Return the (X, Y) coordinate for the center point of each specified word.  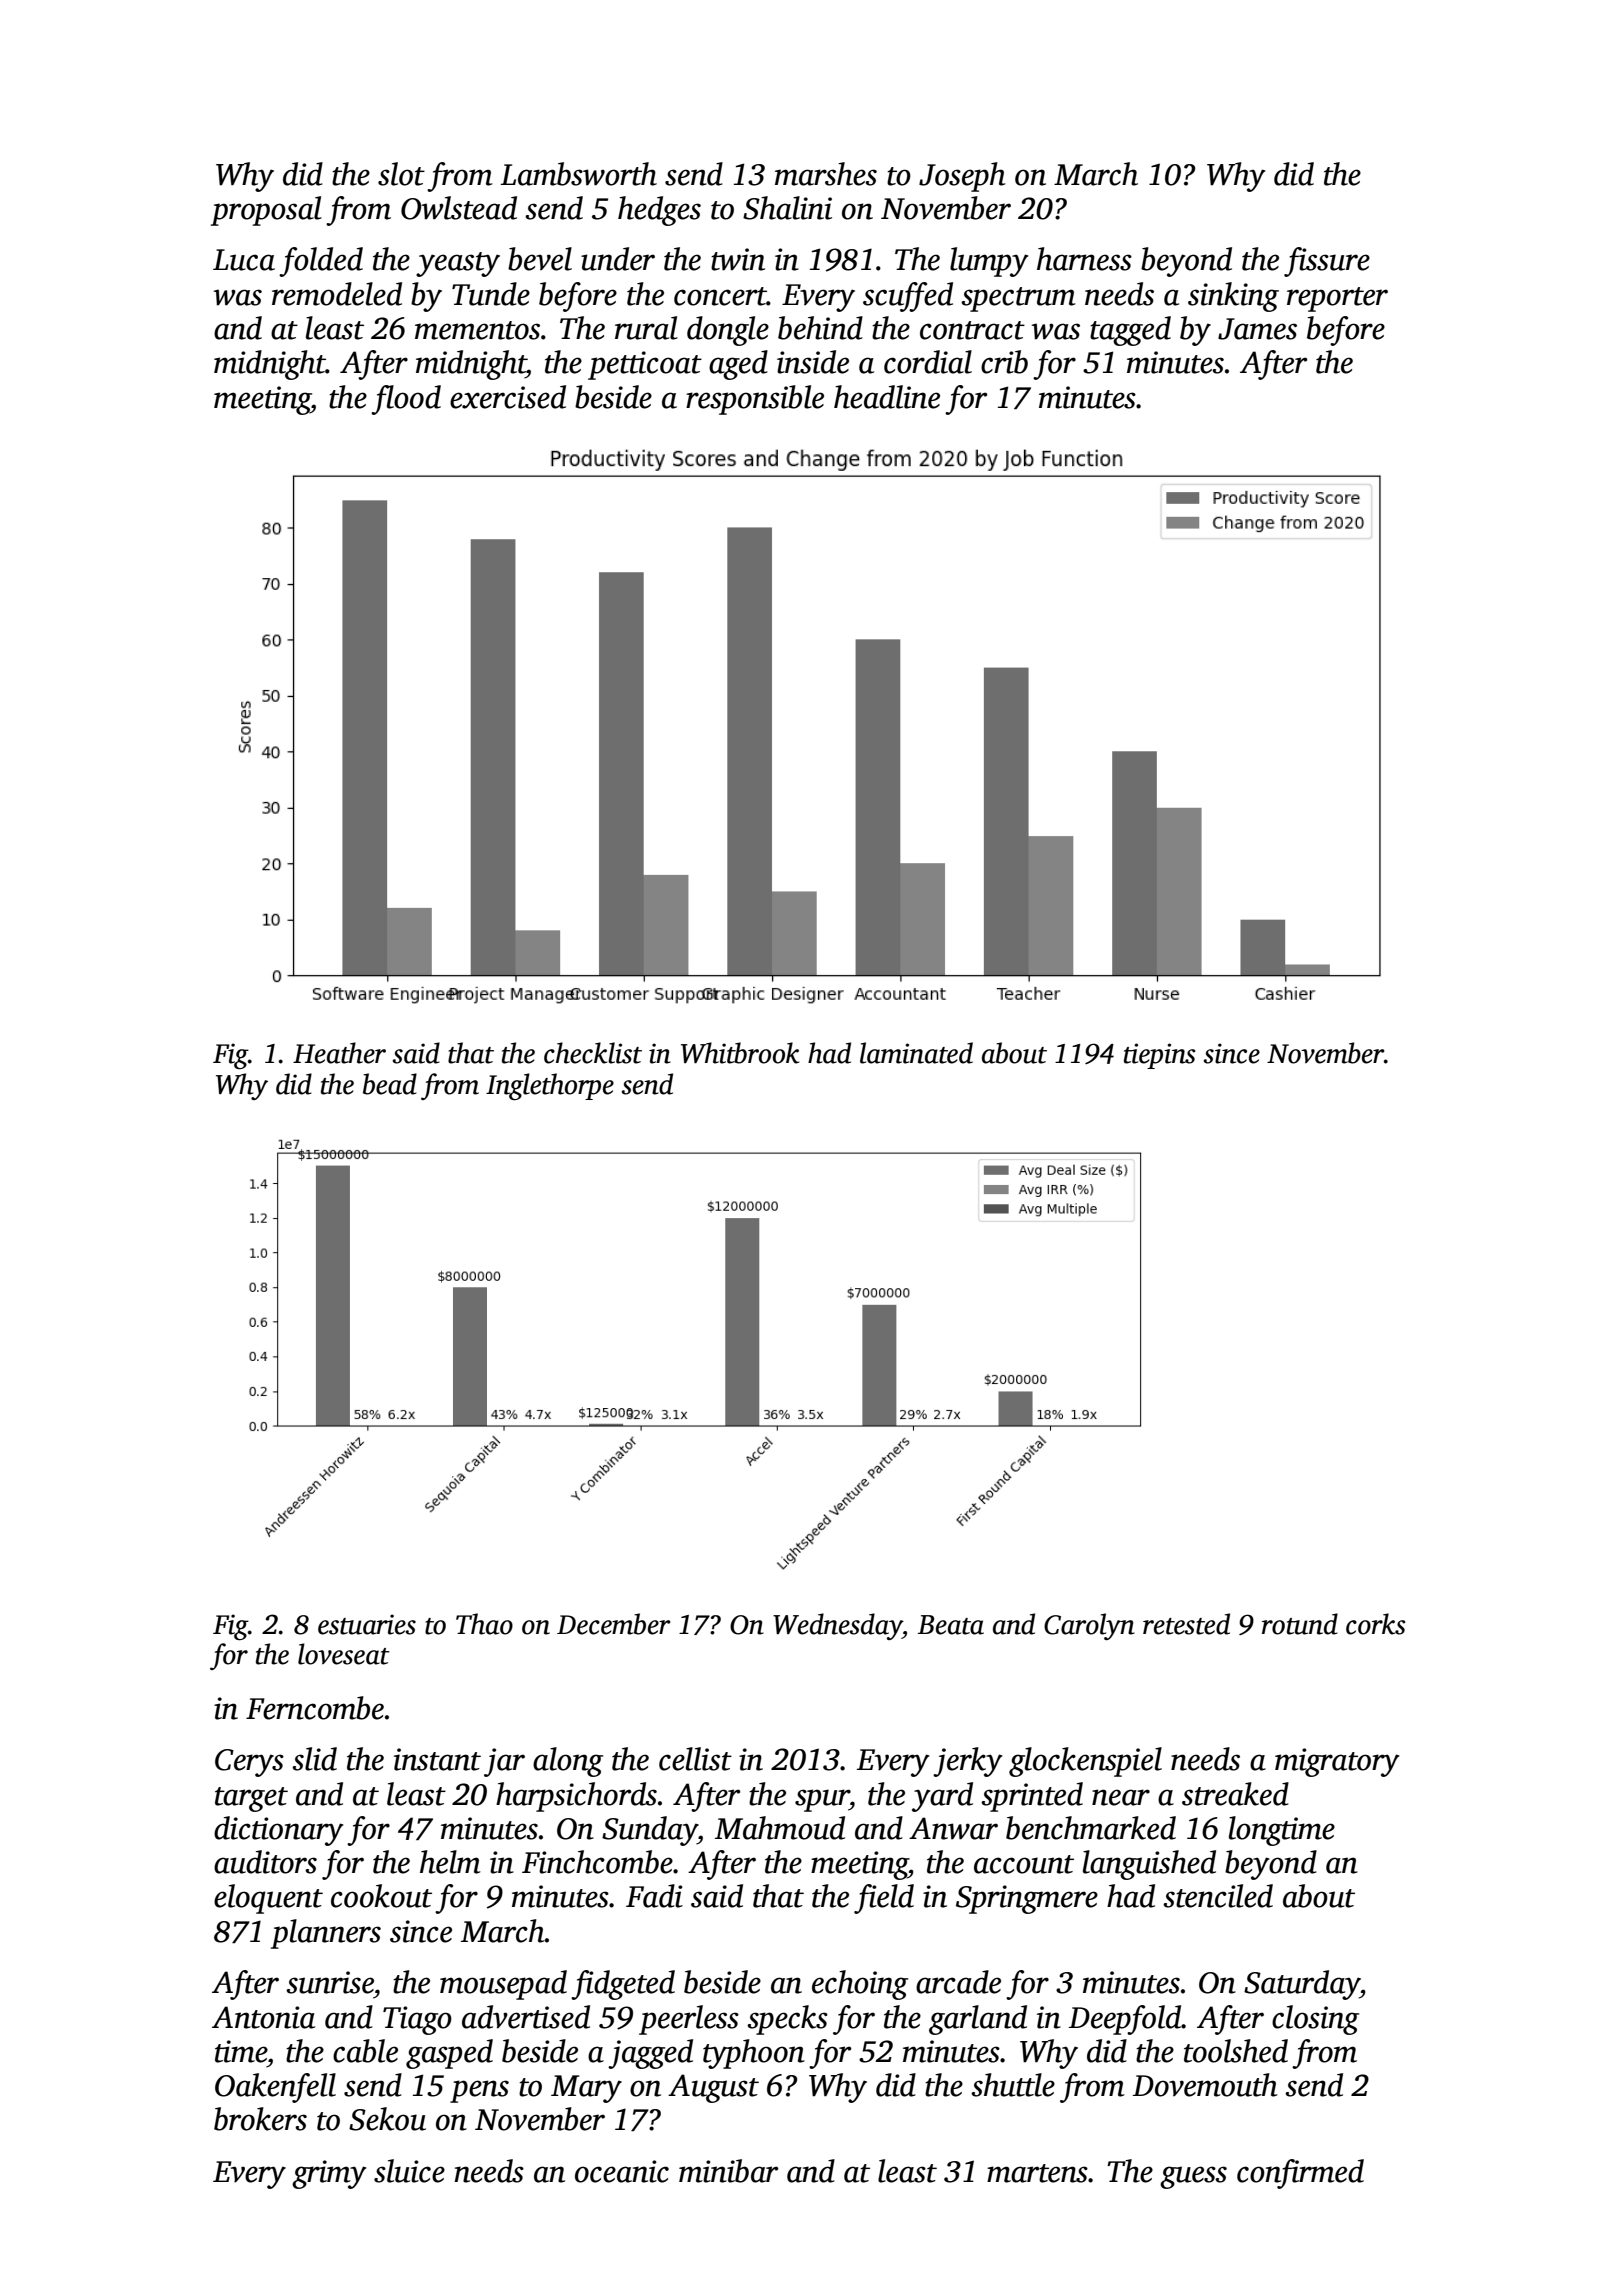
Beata (951, 1625)
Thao (484, 1624)
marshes (826, 174)
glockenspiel (1085, 1762)
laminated (916, 1053)
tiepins (1159, 1056)
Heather (339, 1053)
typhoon (754, 2054)
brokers (260, 2119)
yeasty (458, 264)
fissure (1327, 262)
